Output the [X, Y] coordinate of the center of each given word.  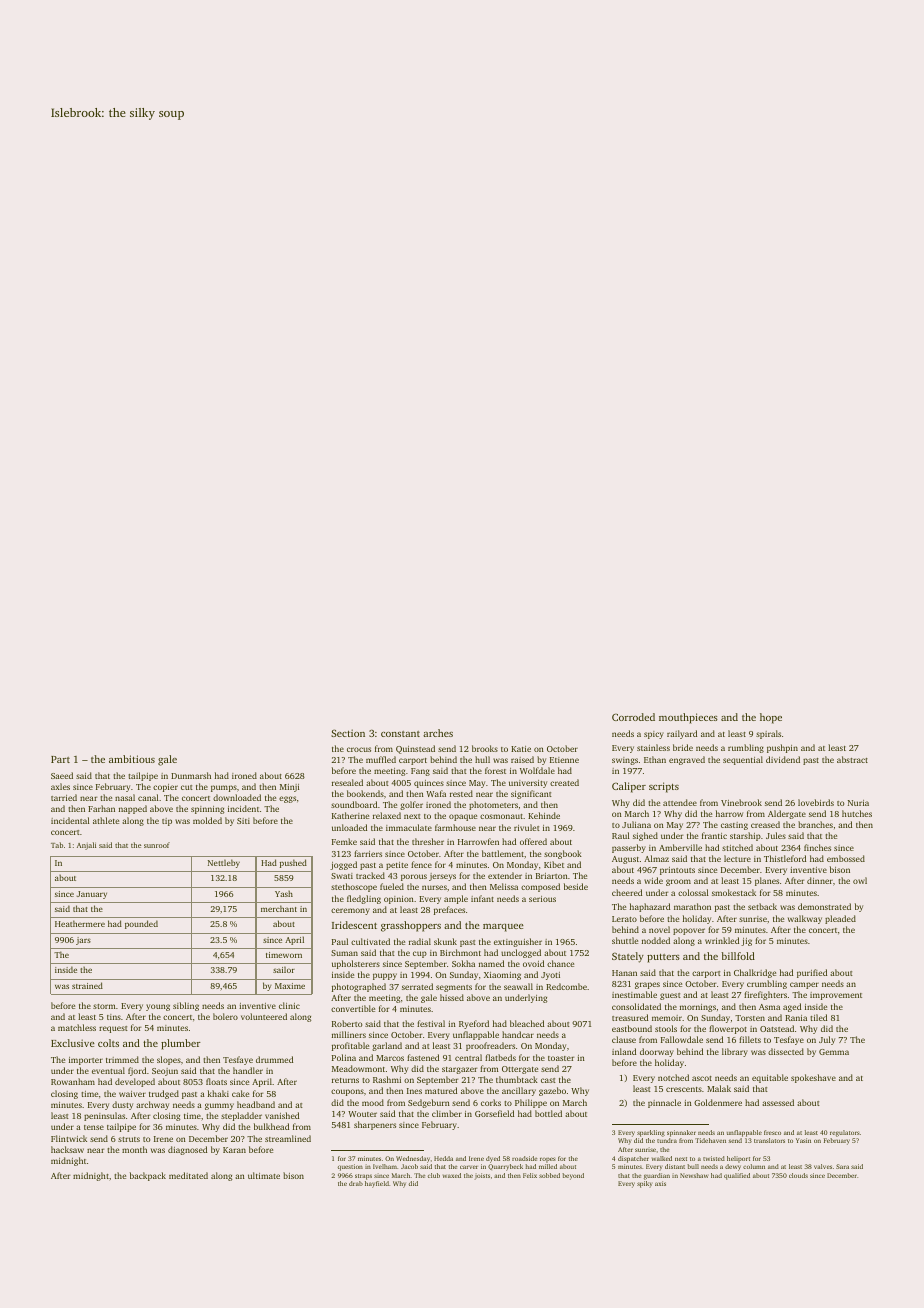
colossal [693, 892]
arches [438, 733]
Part [60, 759]
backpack [148, 1176]
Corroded [633, 717]
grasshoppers [411, 926]
